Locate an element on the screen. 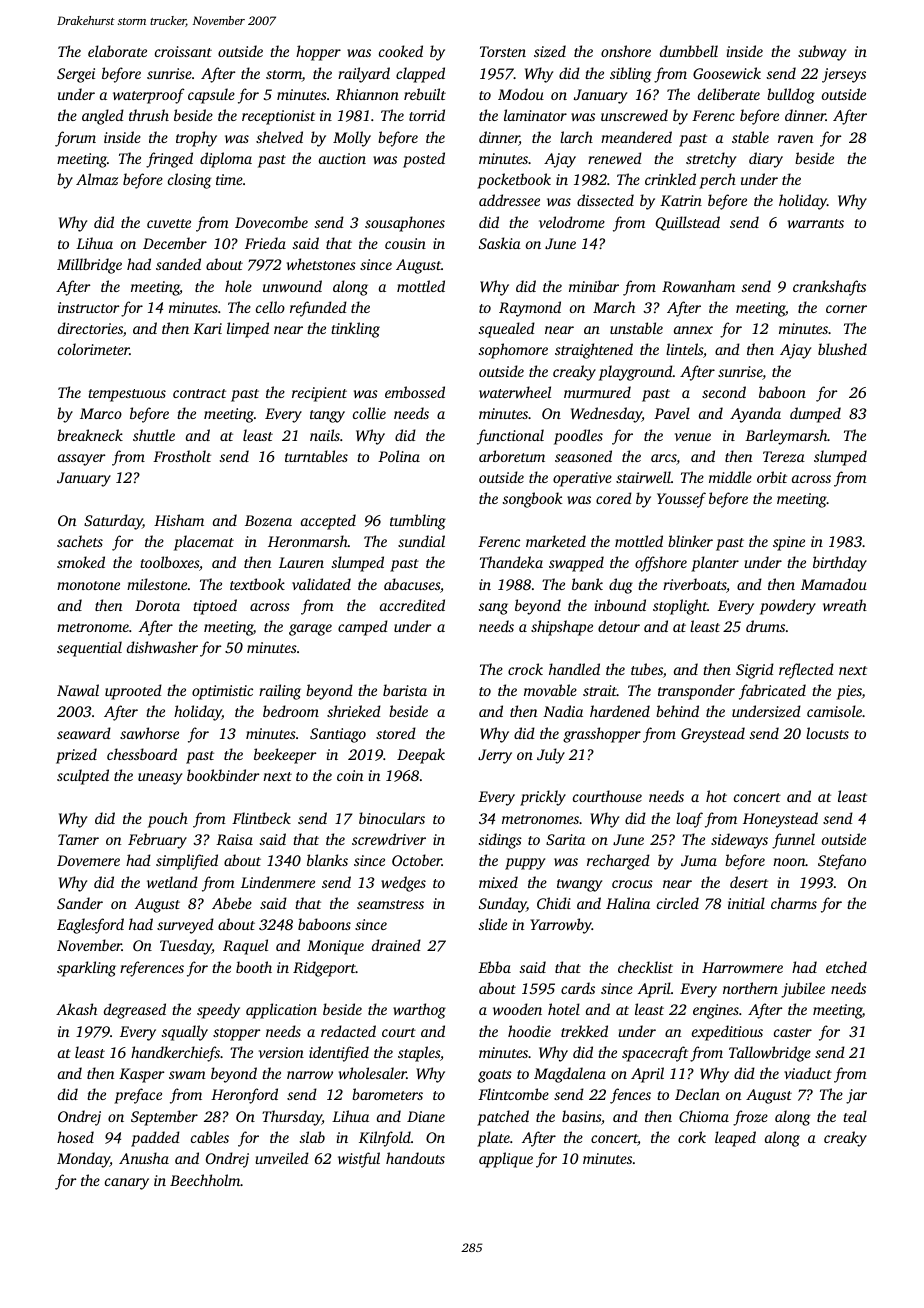 This screenshot has height=1308, width=924. wistful is located at coordinates (359, 1160).
